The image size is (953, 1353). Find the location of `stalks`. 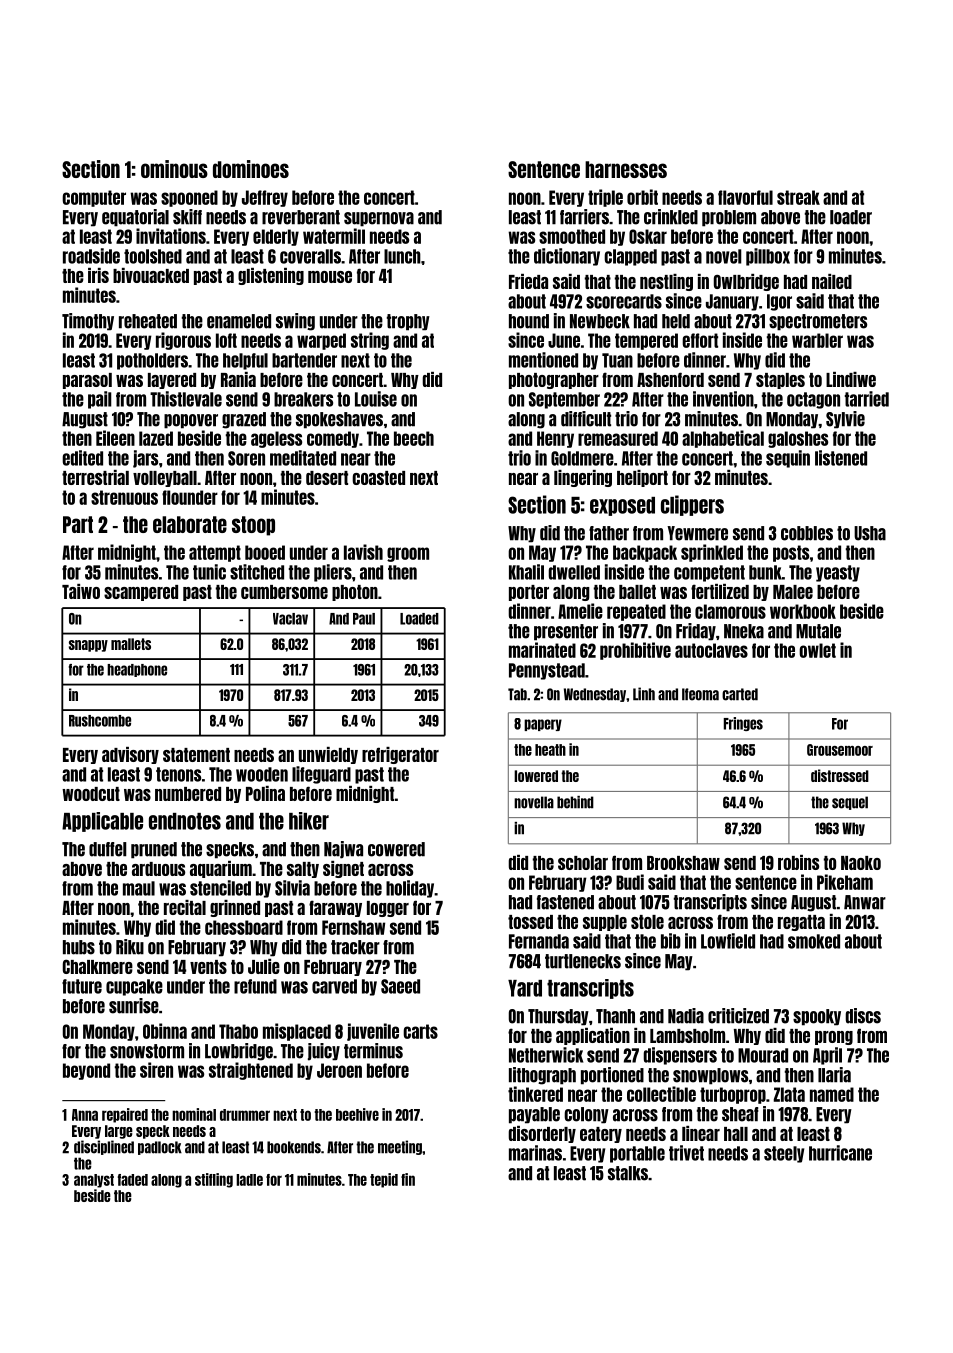

stalks is located at coordinates (628, 1173).
